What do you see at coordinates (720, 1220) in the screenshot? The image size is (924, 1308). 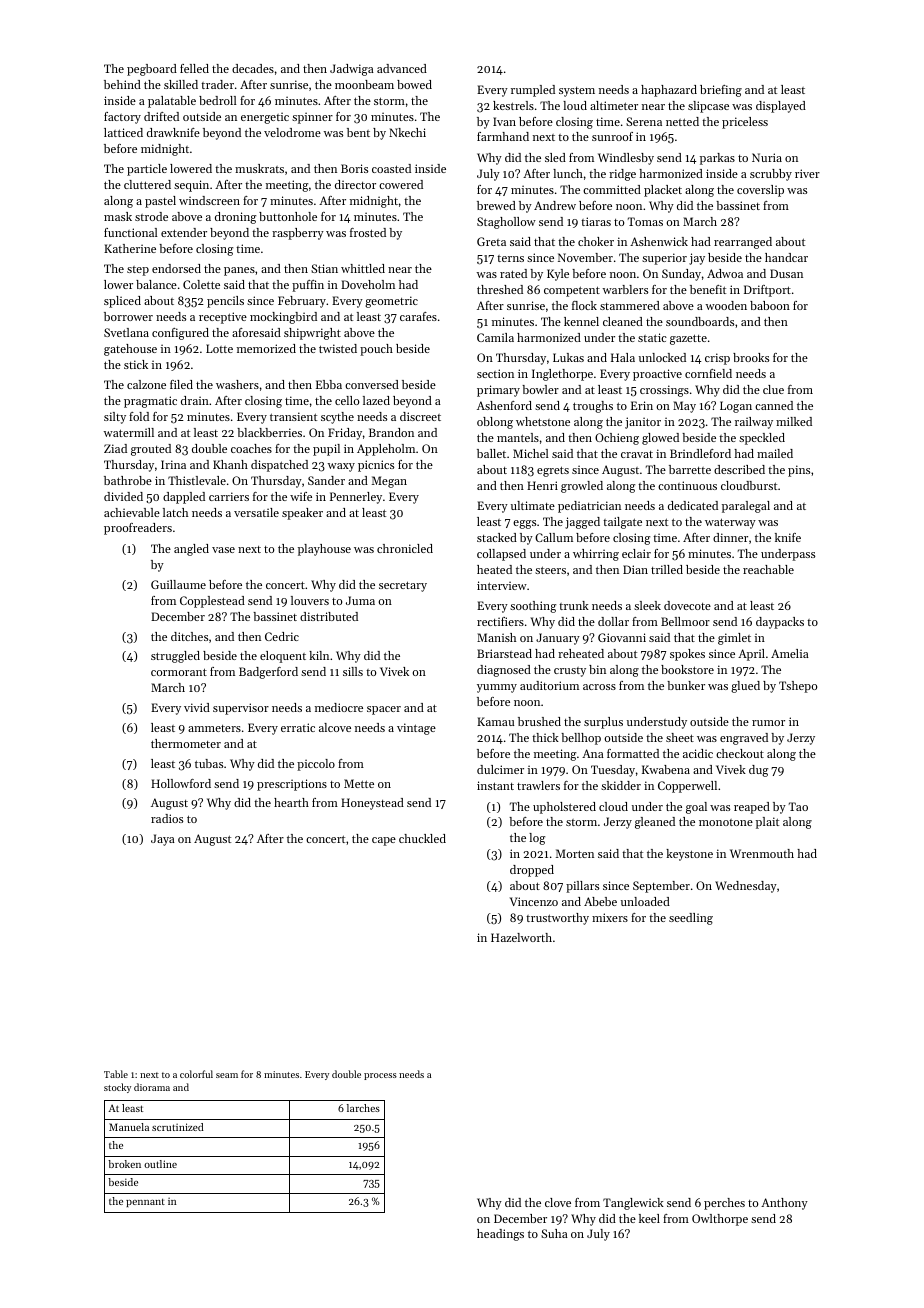 I see `Owlthorpe` at bounding box center [720, 1220].
